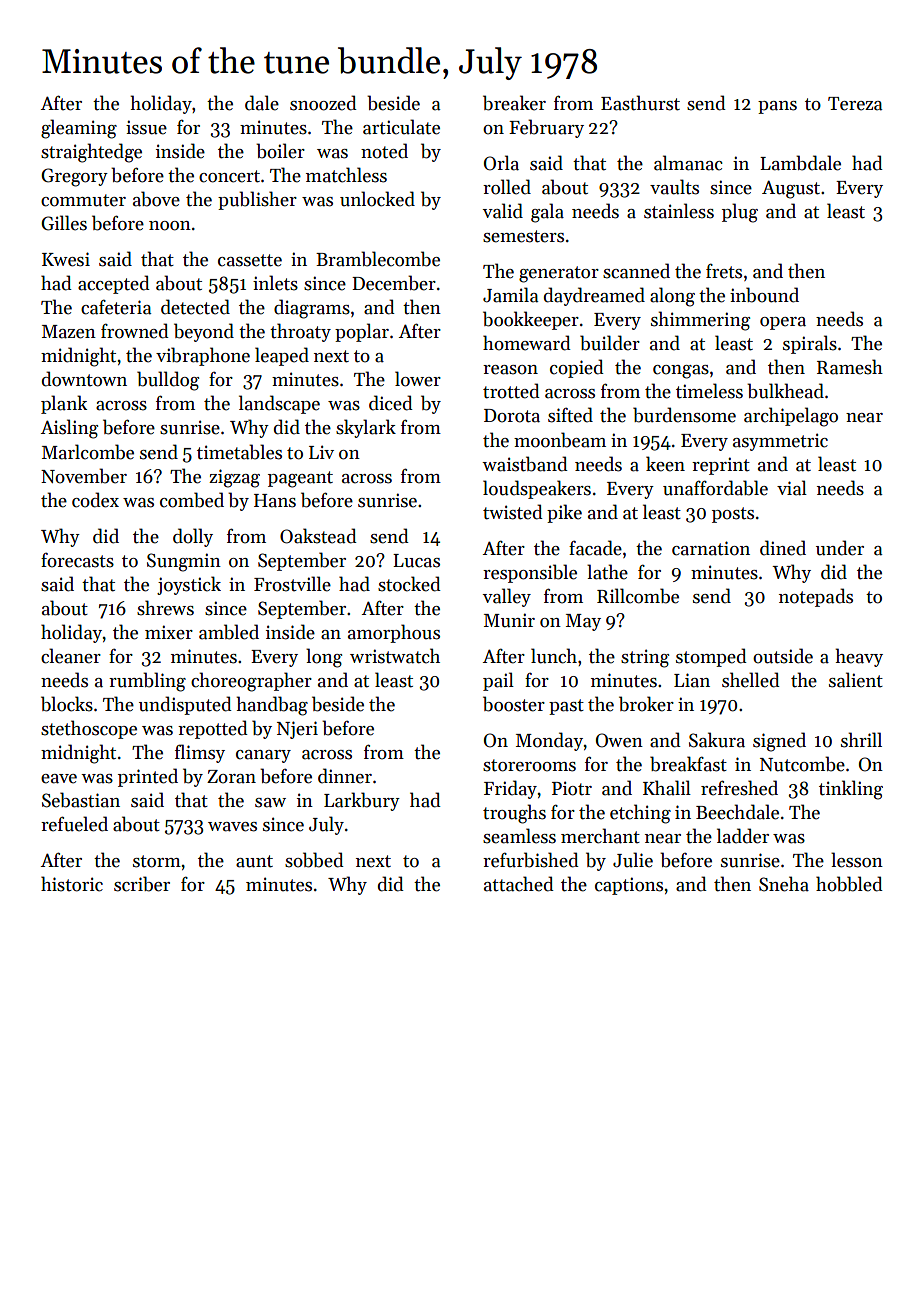 Image resolution: width=924 pixels, height=1308 pixels. What do you see at coordinates (77, 560) in the page?
I see `forecasts` at bounding box center [77, 560].
